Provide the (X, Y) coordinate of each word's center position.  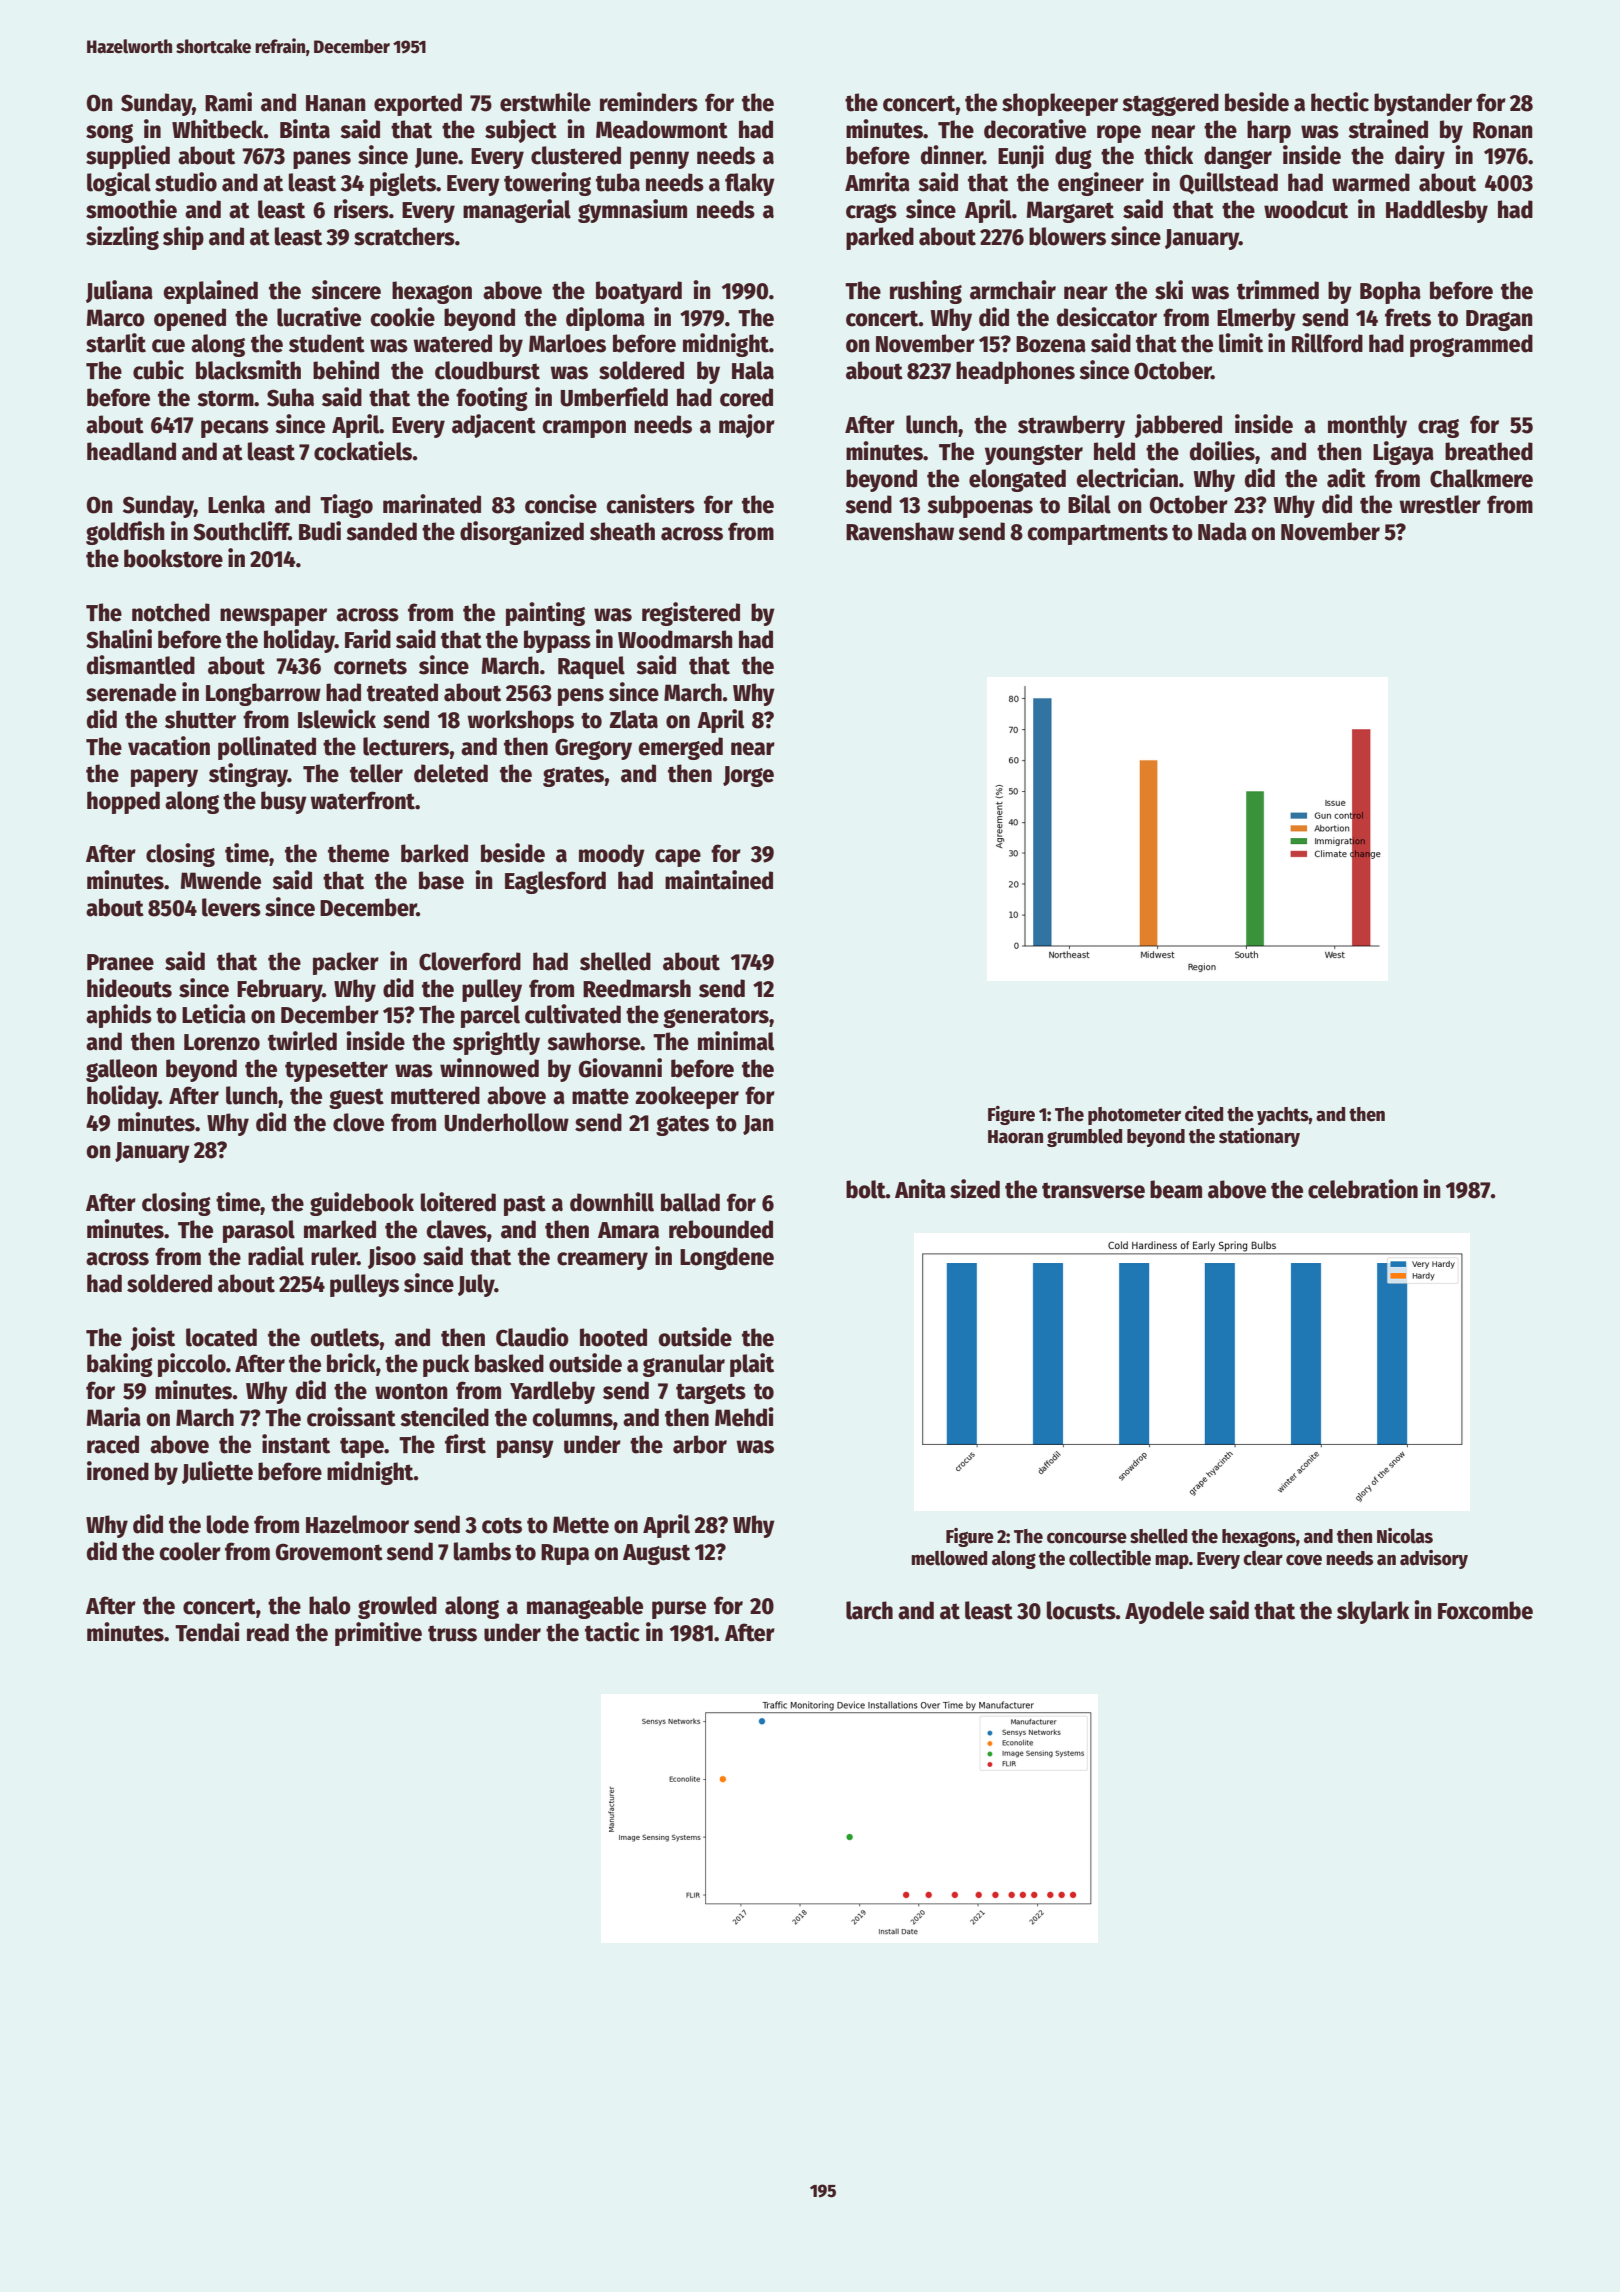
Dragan (1499, 320)
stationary (1259, 1137)
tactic (612, 1632)
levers (231, 907)
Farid (368, 639)
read (268, 1632)
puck (446, 1365)
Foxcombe (1485, 1610)
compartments (1098, 534)
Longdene (727, 1258)
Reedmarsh (637, 988)
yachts (1283, 1116)
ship (183, 238)
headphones (1015, 372)
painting (545, 614)
